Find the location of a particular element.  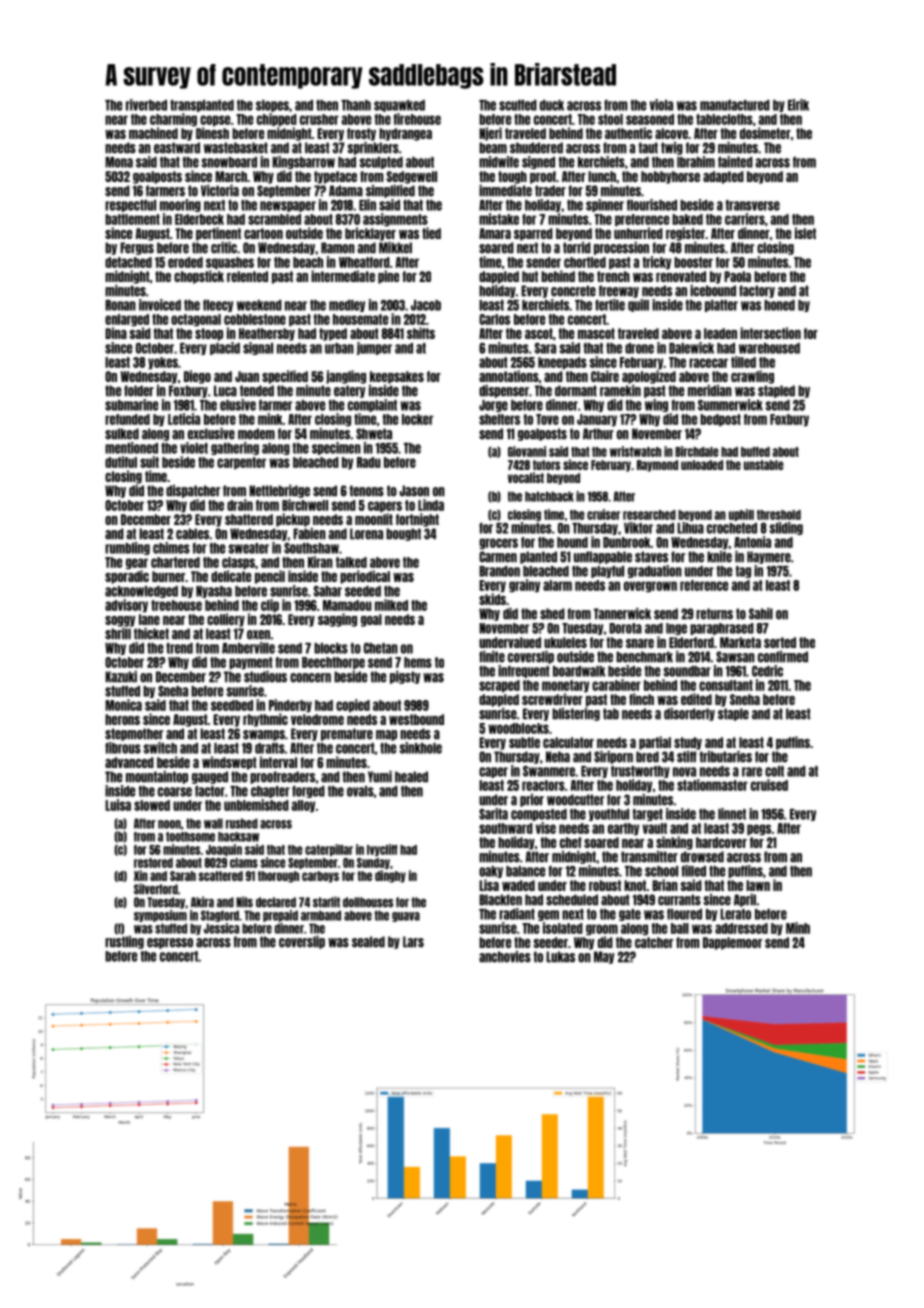

confirmed is located at coordinates (783, 657).
